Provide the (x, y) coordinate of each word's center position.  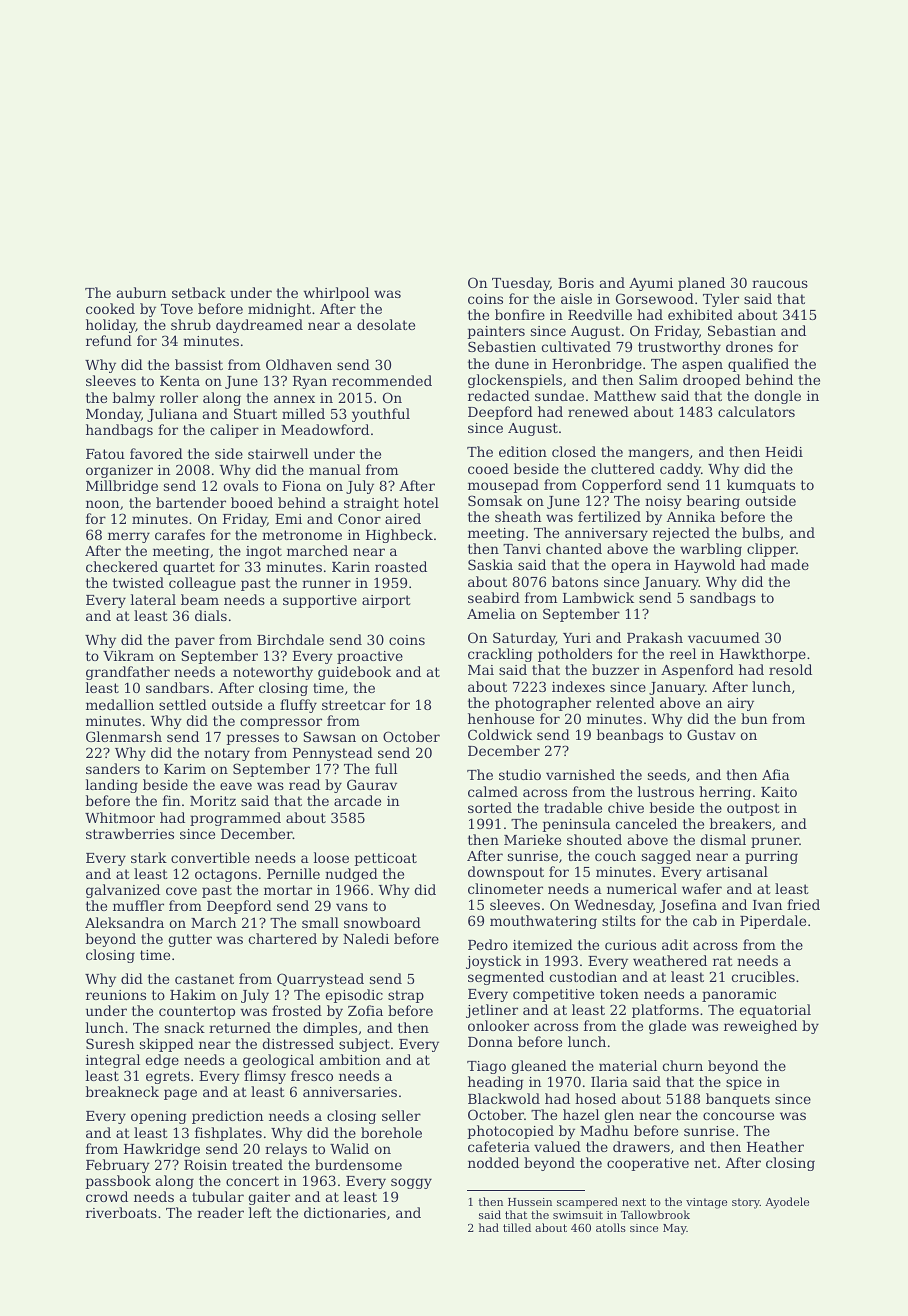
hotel (421, 502)
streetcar (354, 705)
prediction (227, 1117)
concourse (738, 1116)
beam (200, 599)
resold (790, 669)
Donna (490, 1042)
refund (109, 340)
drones (749, 346)
